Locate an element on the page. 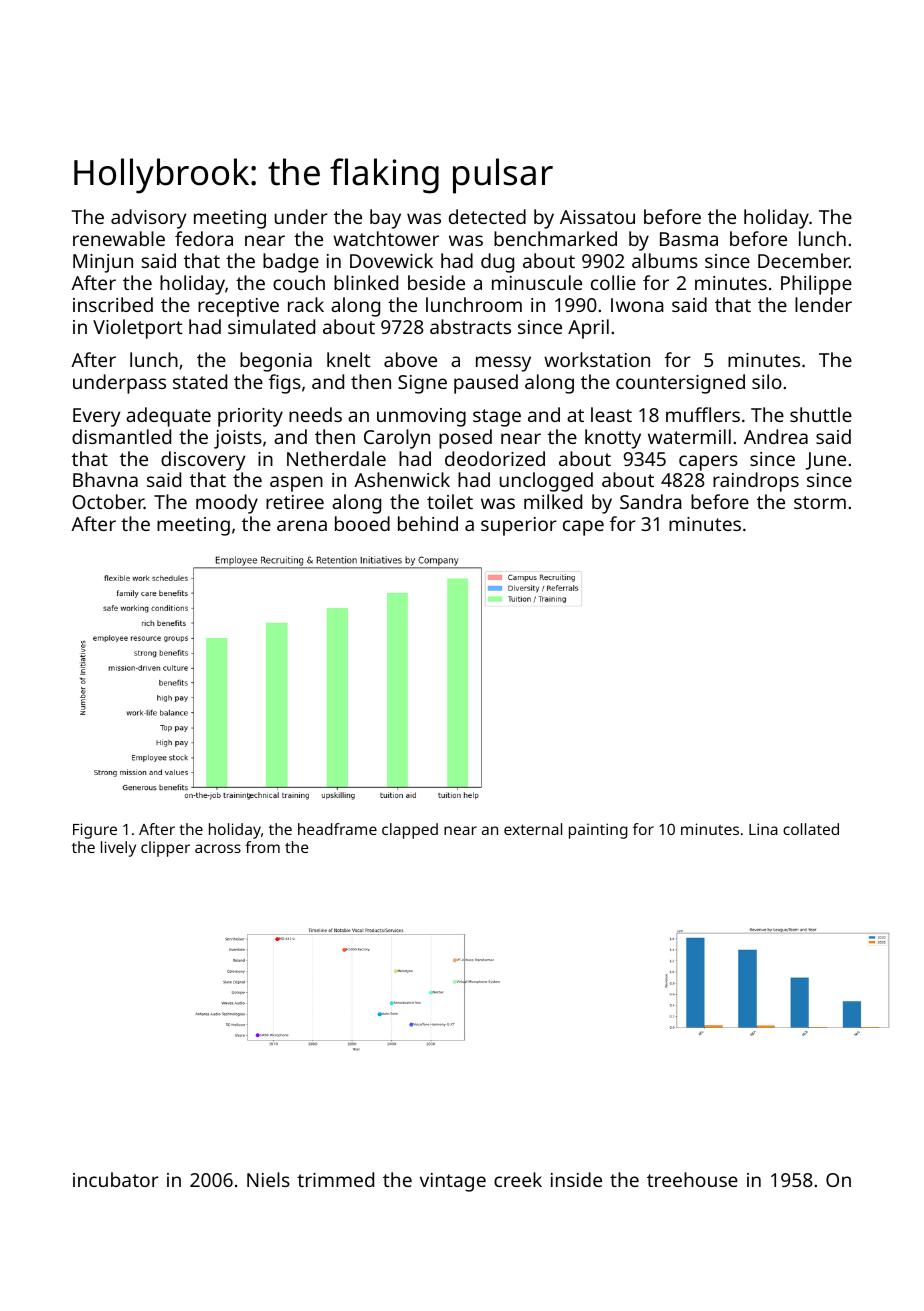 This page has width=924, height=1311. creek is located at coordinates (518, 1179).
